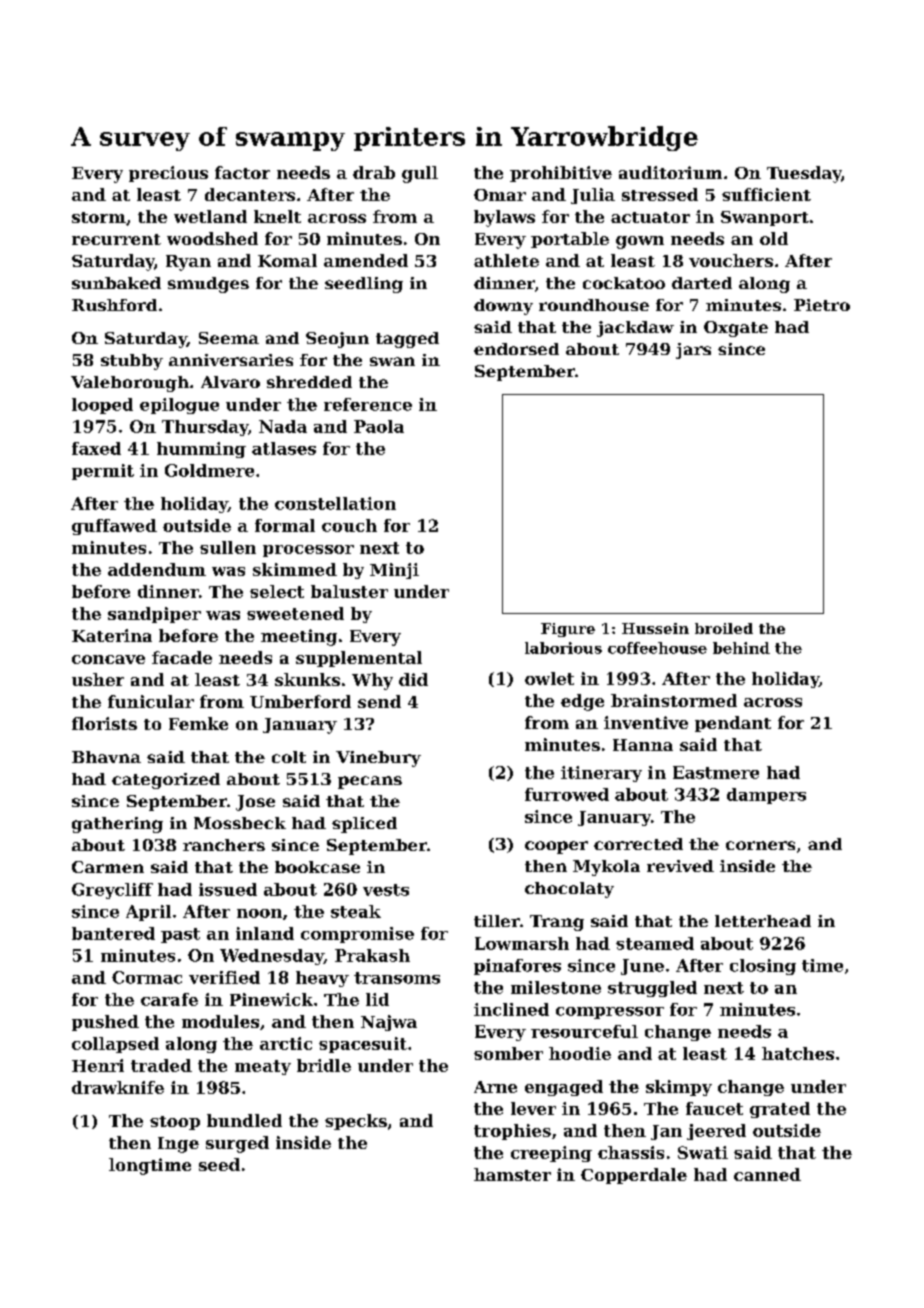 This document has height=1308, width=924. Describe the element at coordinates (804, 174) in the document. I see `Tuesday` at that location.
